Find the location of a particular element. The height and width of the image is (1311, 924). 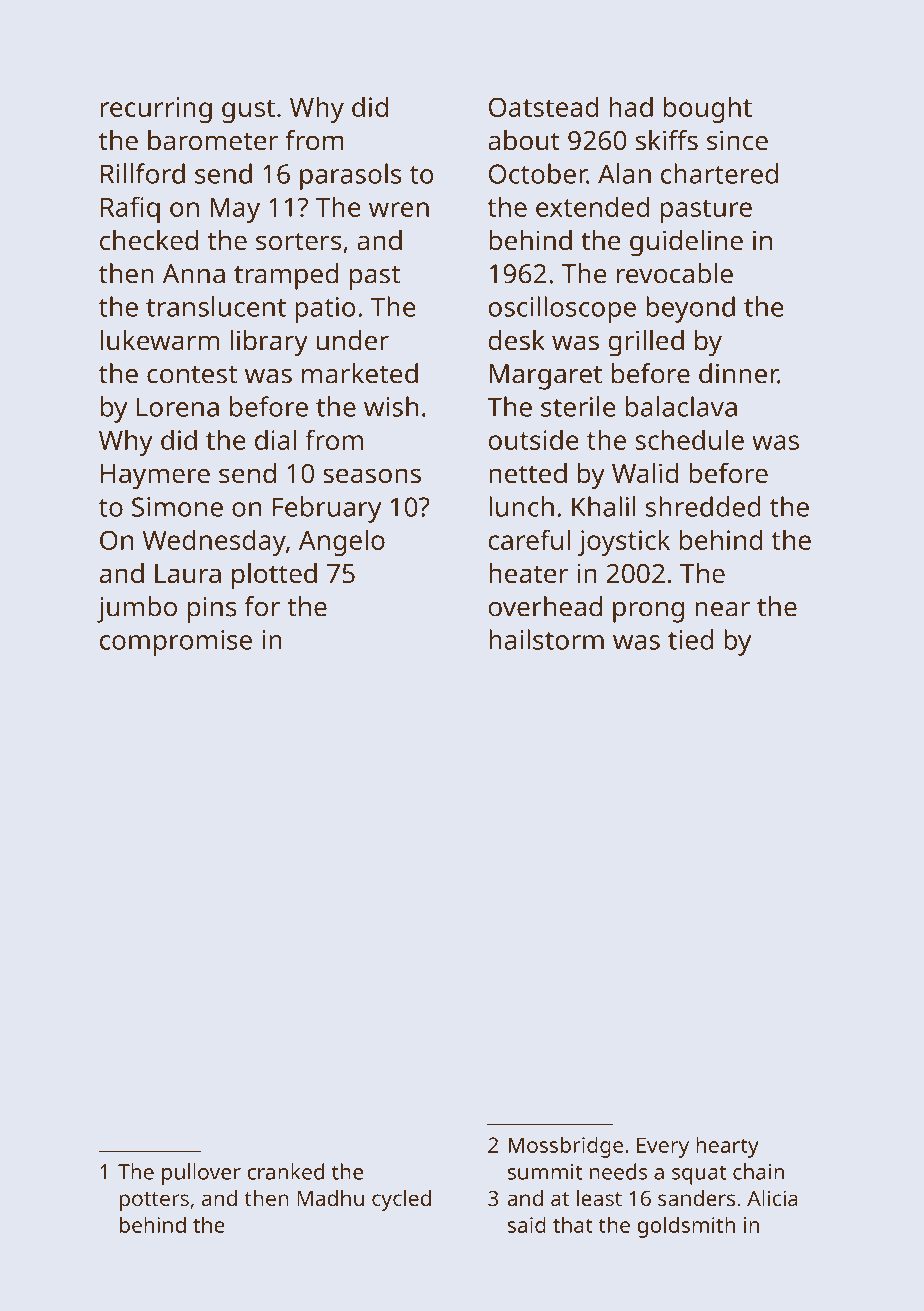

dinner is located at coordinates (738, 373).
